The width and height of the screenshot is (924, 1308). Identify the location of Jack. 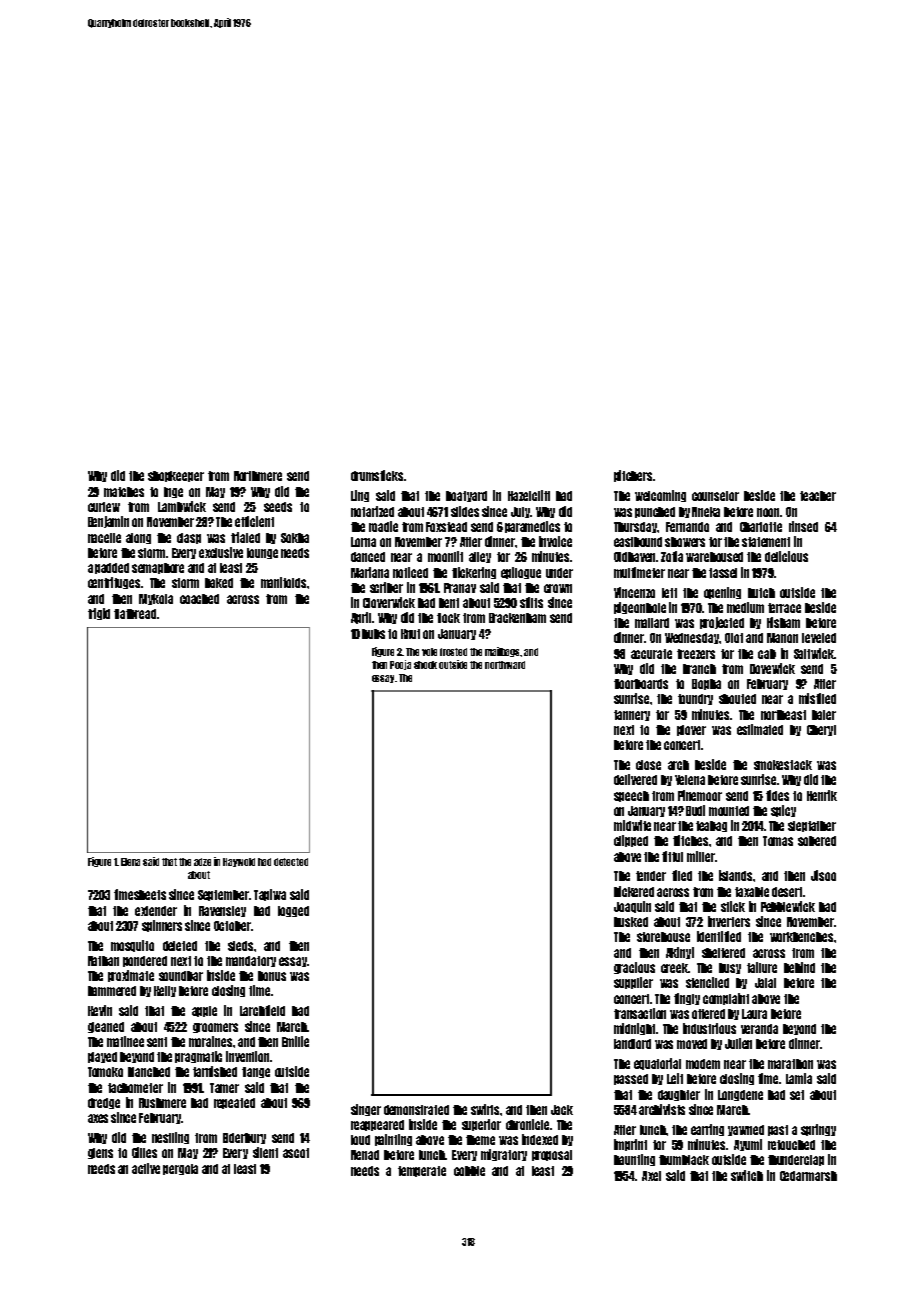
(562, 1110).
